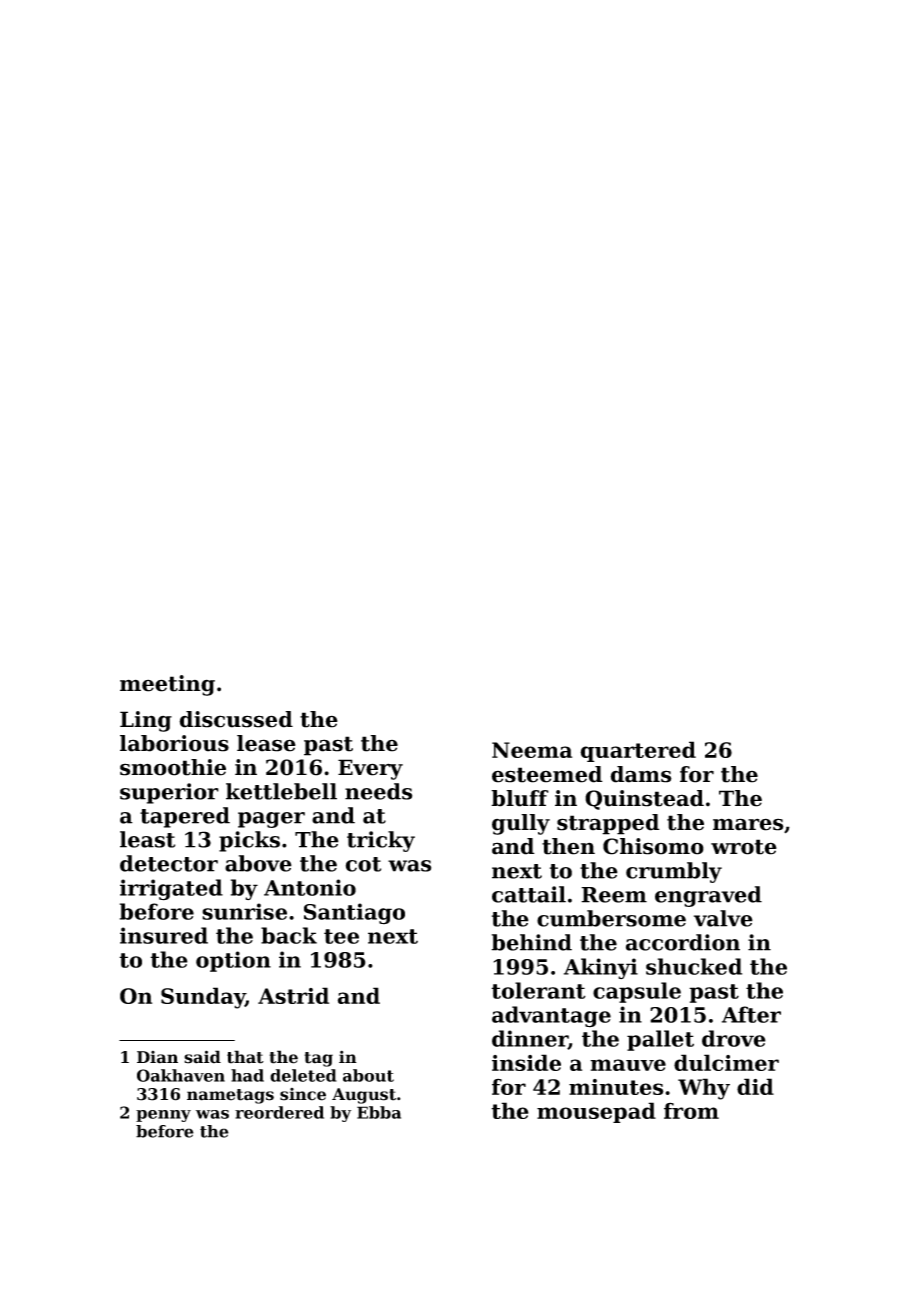  I want to click on quartered, so click(638, 751).
